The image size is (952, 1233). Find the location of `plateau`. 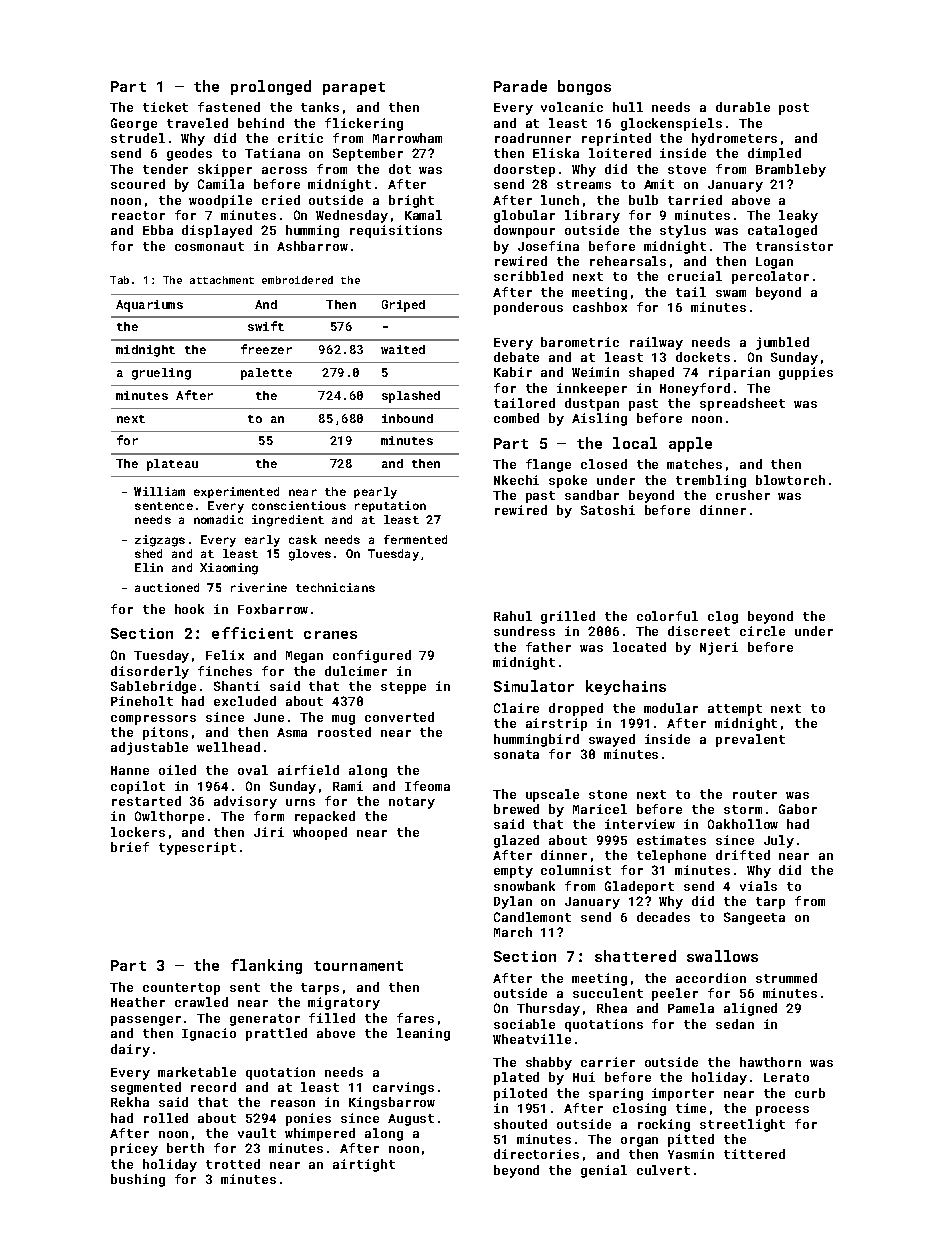

plateau is located at coordinates (172, 465).
